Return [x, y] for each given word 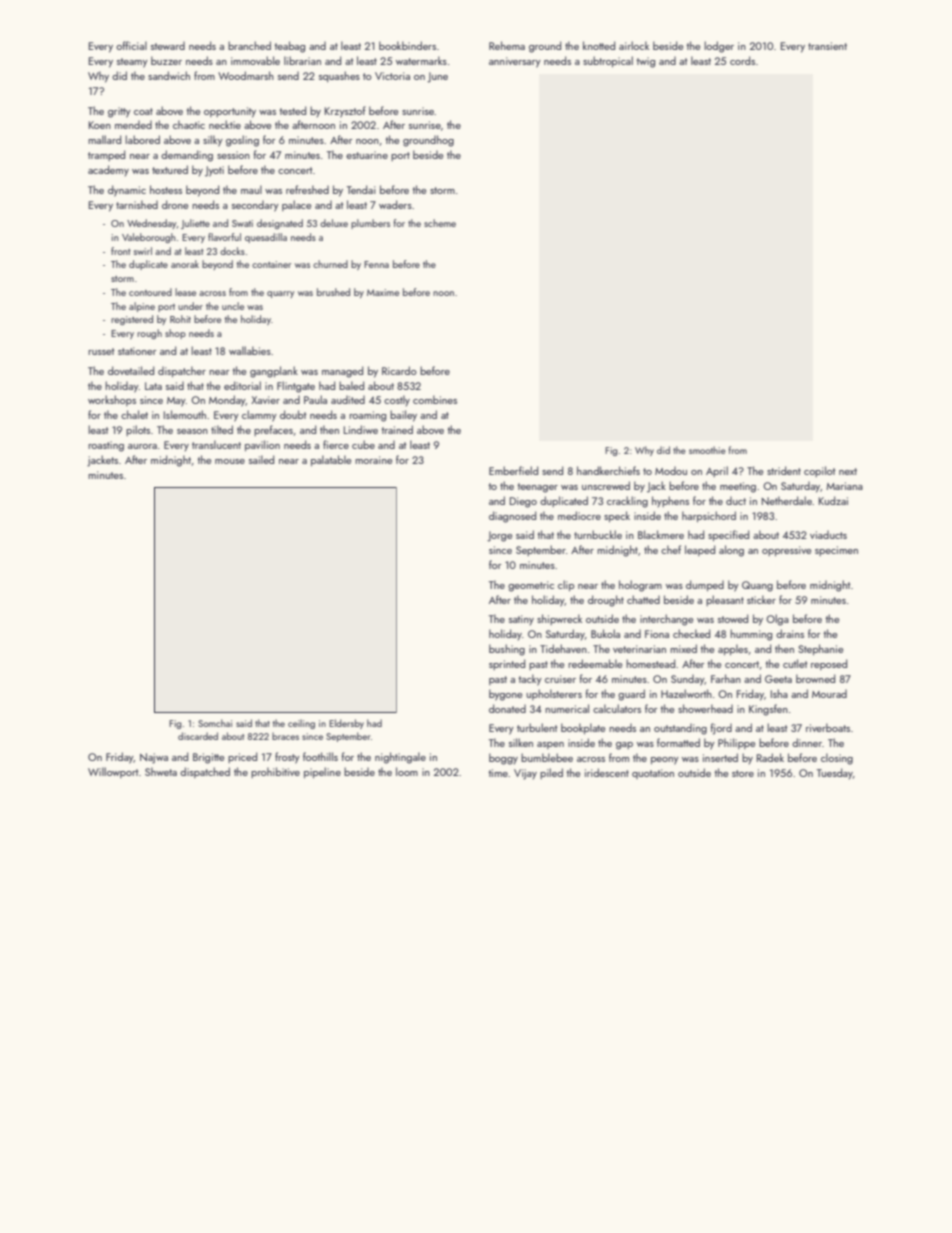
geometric [531, 586]
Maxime [383, 292]
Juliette [195, 224]
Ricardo [399, 370]
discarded [198, 736]
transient [827, 46]
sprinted [507, 664]
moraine [373, 460]
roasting [106, 446]
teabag [289, 47]
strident [784, 470]
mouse [230, 461]
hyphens [670, 502]
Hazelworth [686, 693]
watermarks [421, 60]
